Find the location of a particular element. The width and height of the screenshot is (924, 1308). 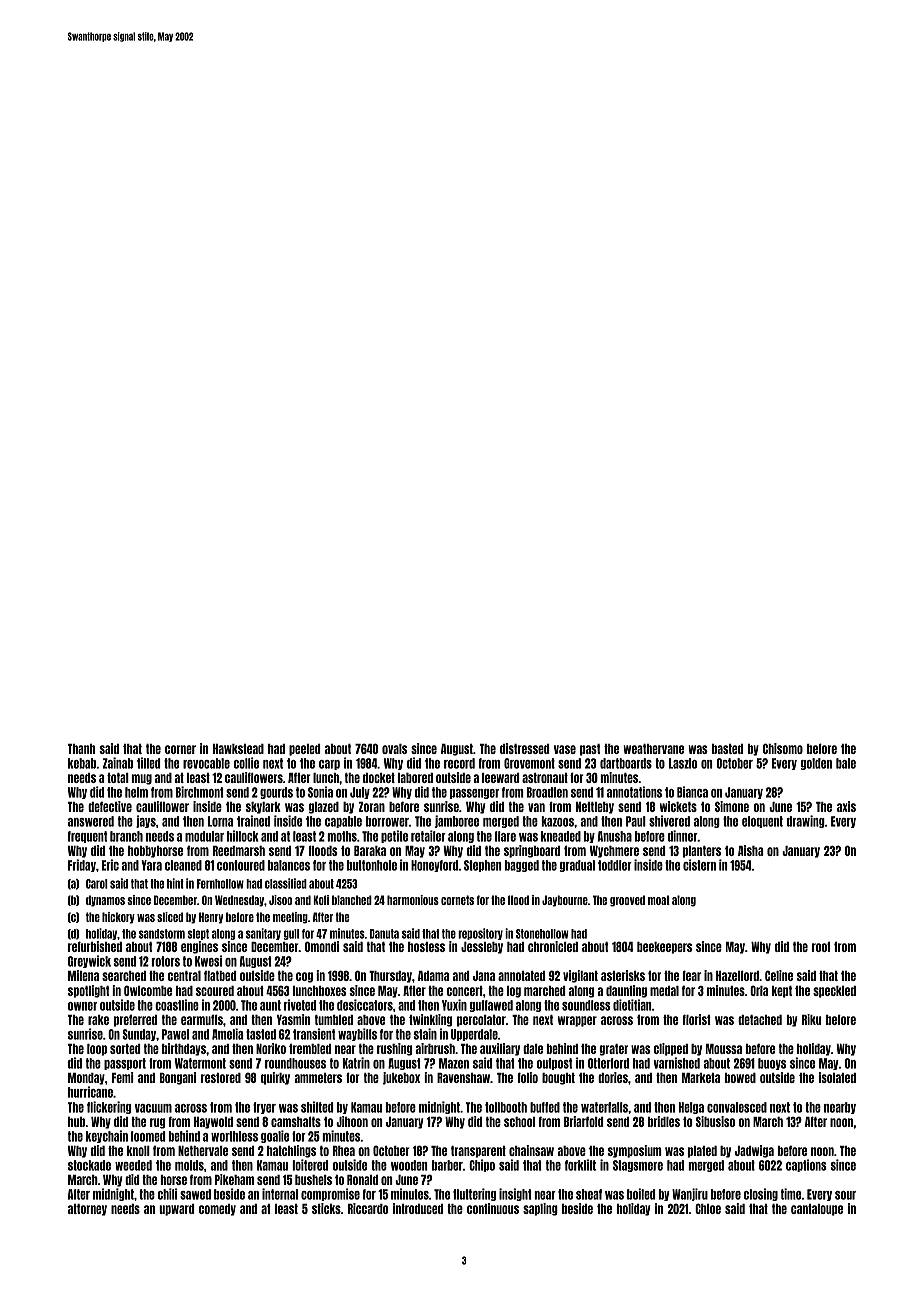

varnished is located at coordinates (676, 1063).
